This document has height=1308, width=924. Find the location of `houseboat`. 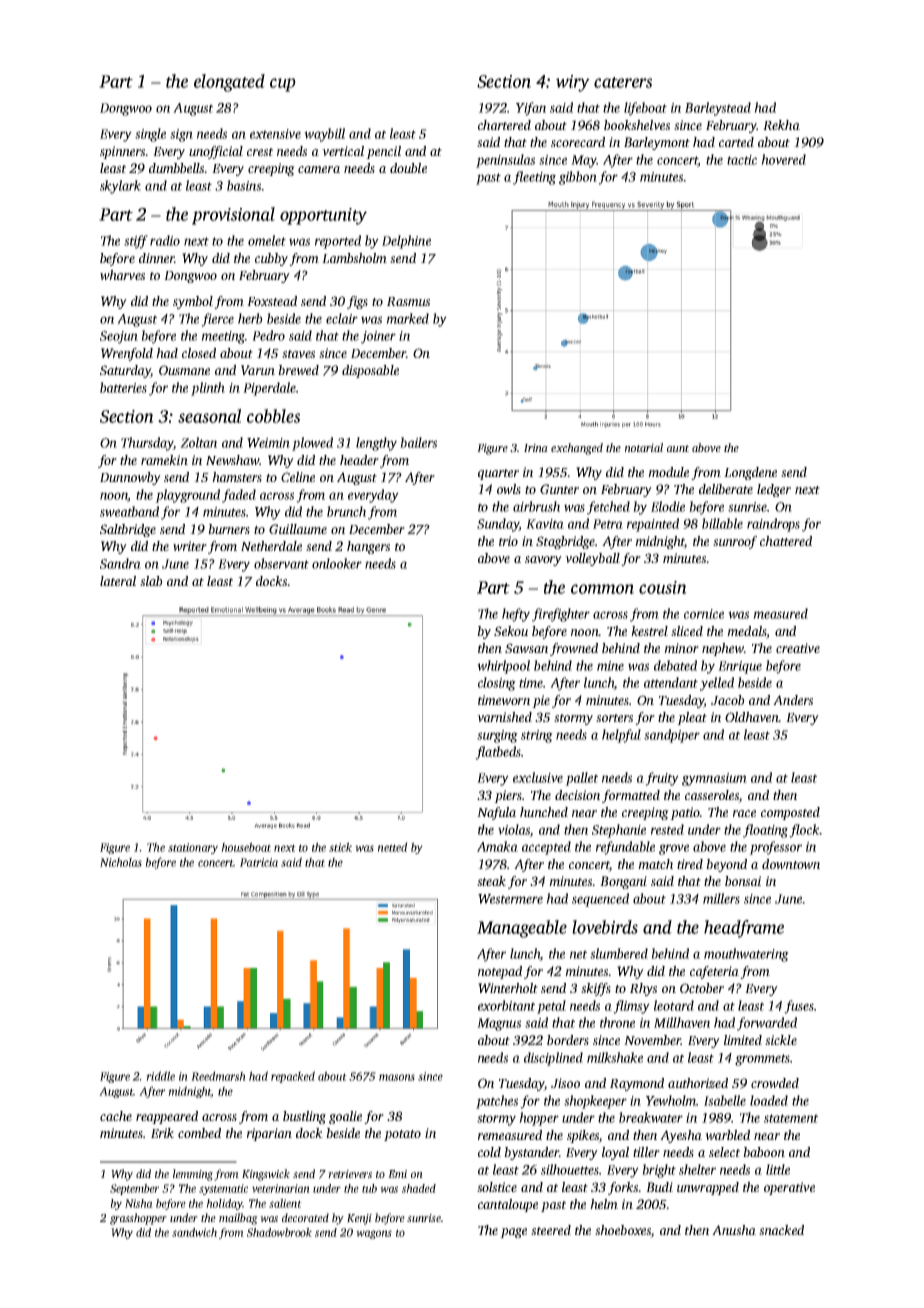

houseboat is located at coordinates (246, 847).
